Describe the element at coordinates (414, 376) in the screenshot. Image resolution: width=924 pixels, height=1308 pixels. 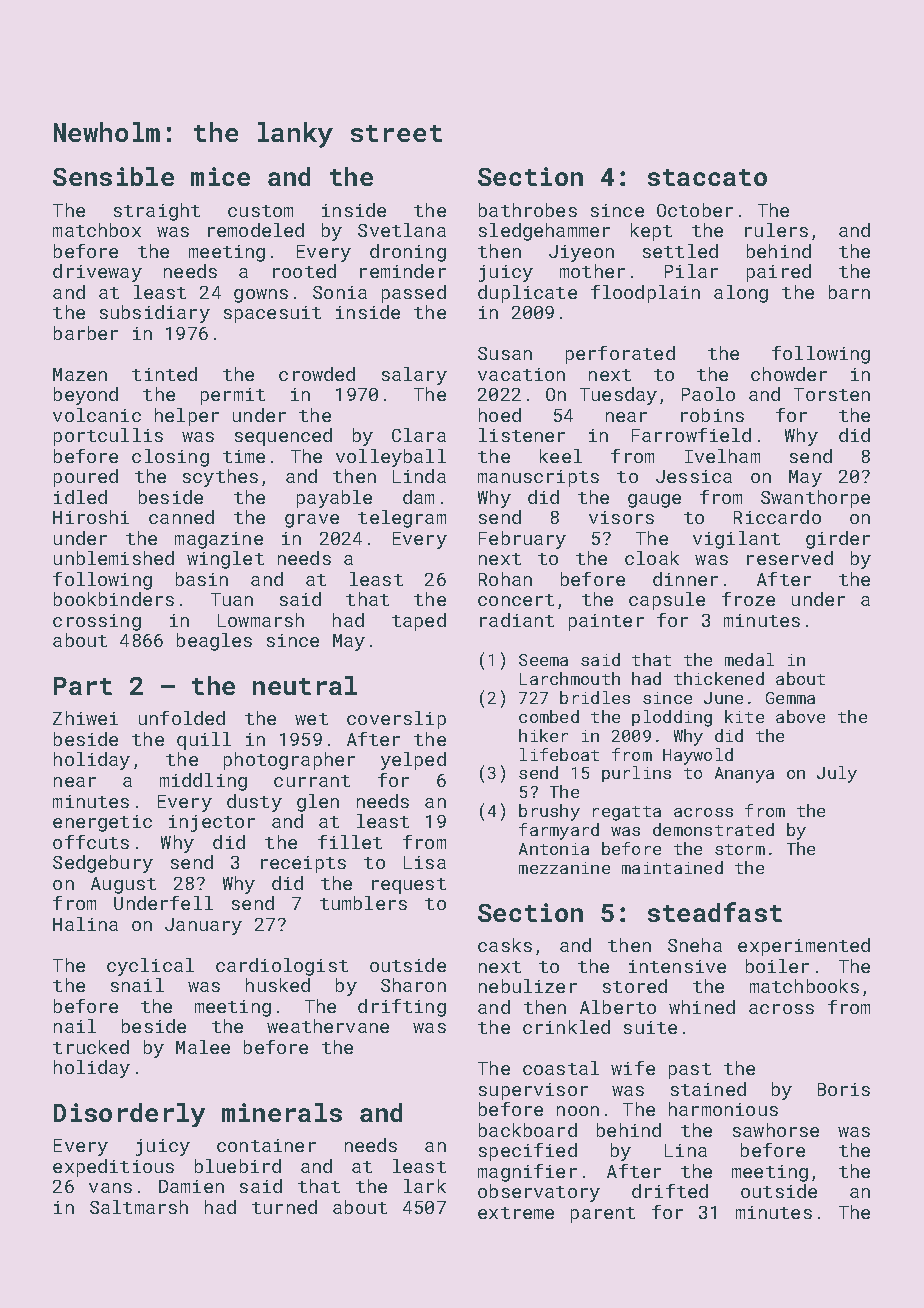
I see `salary` at that location.
